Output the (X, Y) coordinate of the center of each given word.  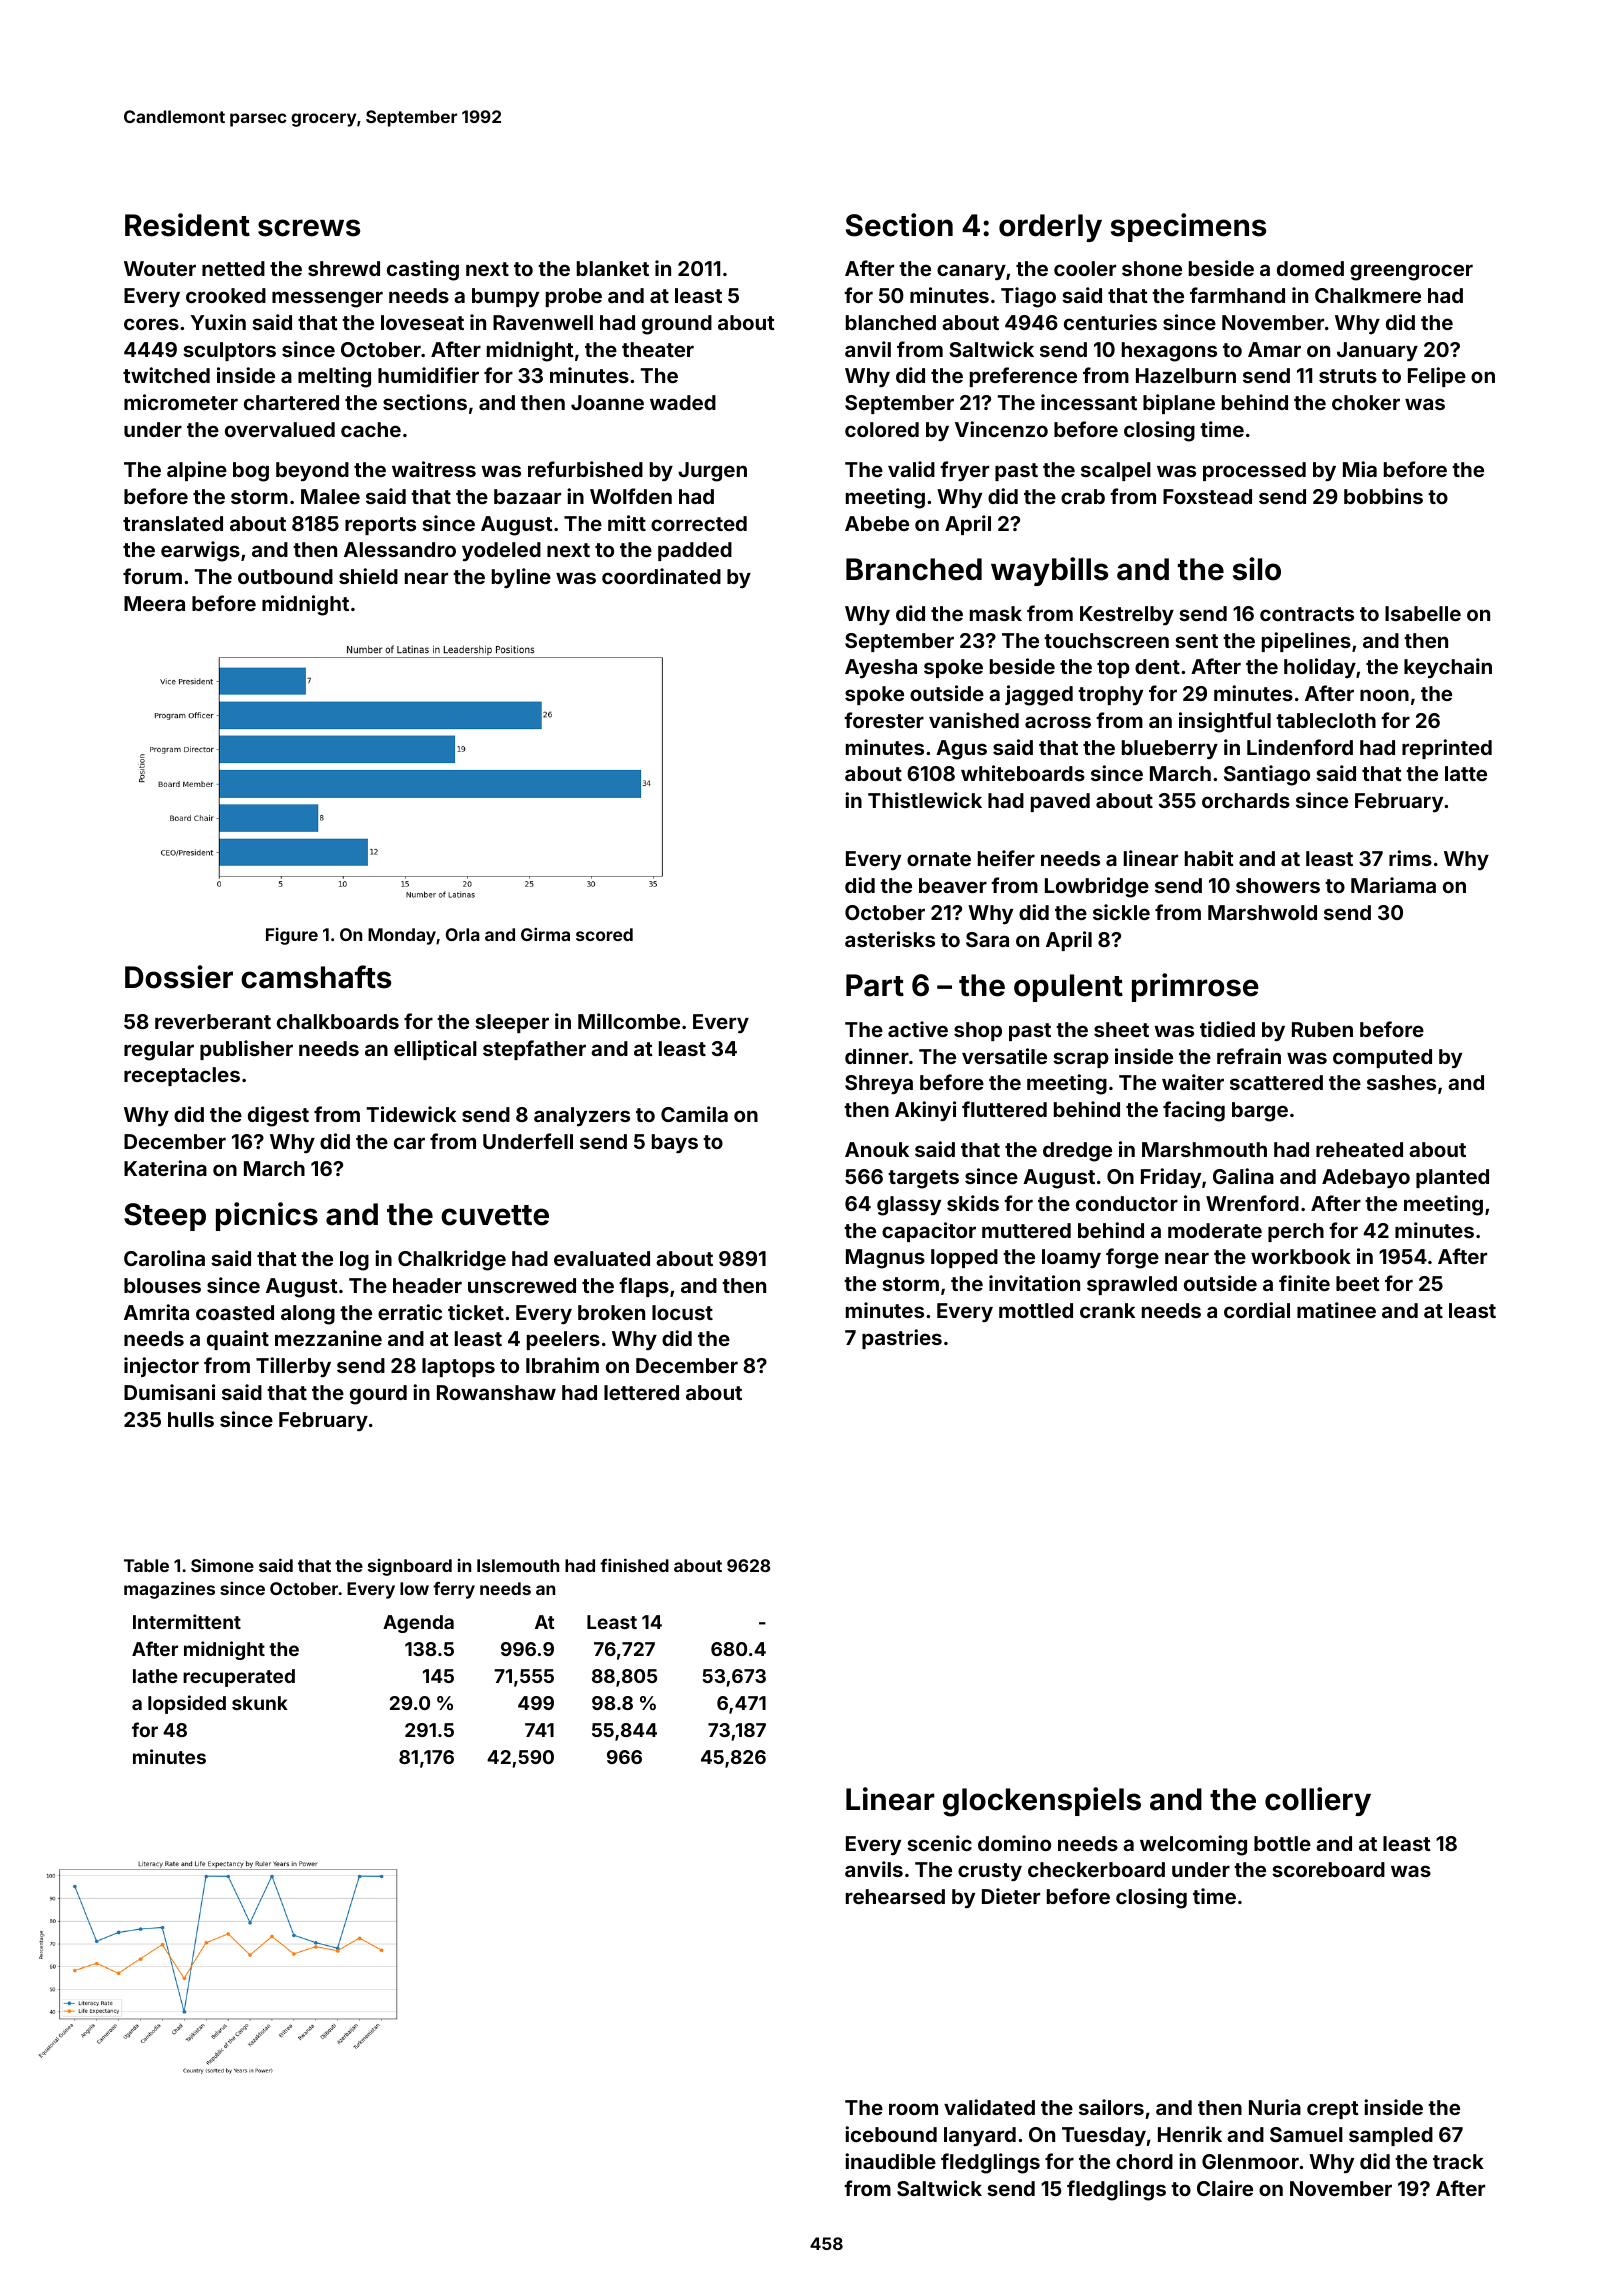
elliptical (435, 1050)
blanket (613, 268)
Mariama (1393, 885)
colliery (1318, 1801)
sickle (1121, 912)
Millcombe (629, 1021)
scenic (939, 1843)
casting (423, 270)
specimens (1188, 227)
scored (604, 934)
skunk (260, 1703)
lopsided (187, 1704)
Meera (154, 603)
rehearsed (895, 1896)
